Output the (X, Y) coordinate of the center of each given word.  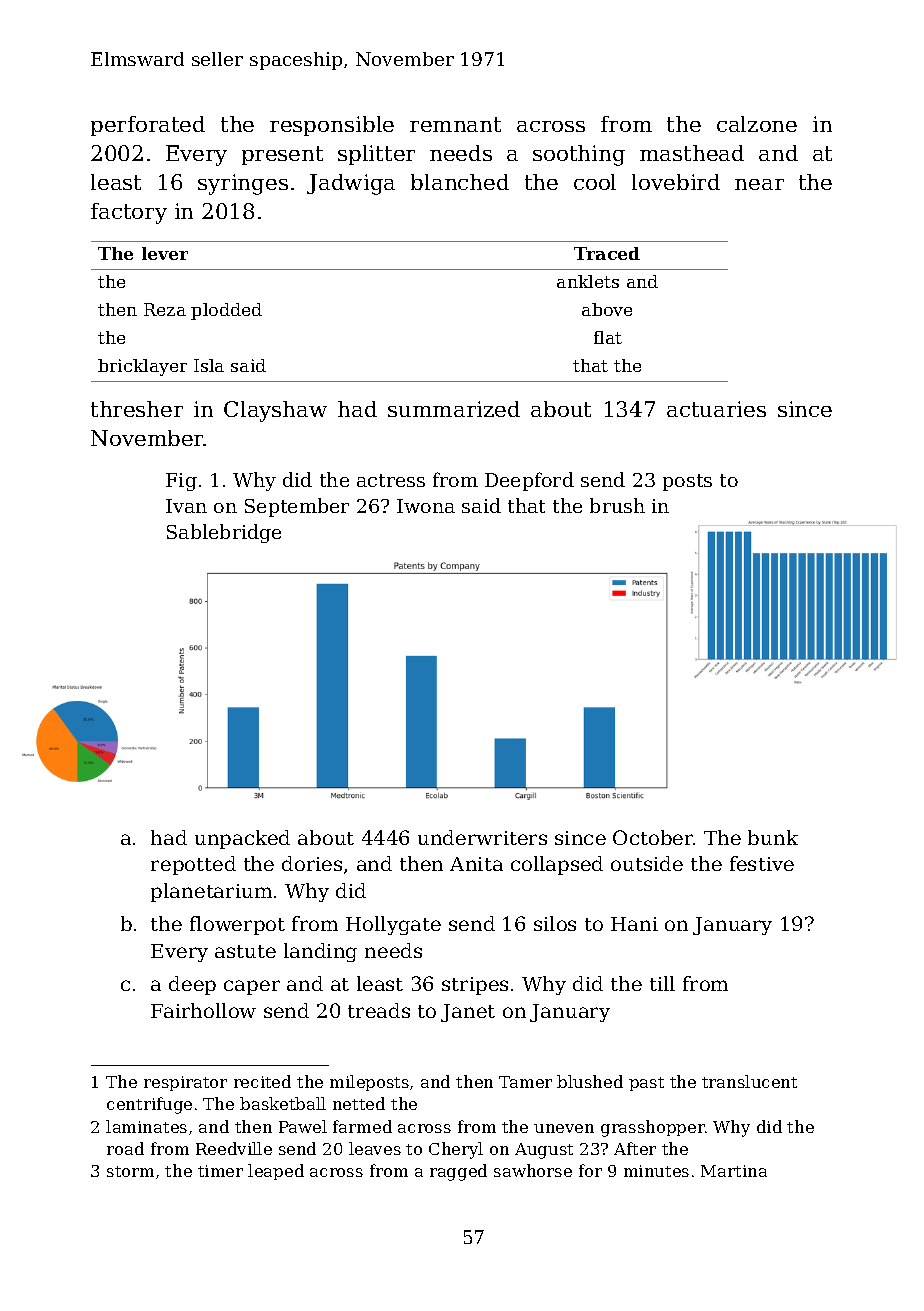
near (759, 184)
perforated (148, 126)
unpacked (242, 839)
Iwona (426, 506)
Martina (734, 1171)
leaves (375, 1148)
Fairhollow (203, 1010)
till (662, 983)
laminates (146, 1126)
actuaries (716, 409)
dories (312, 863)
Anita (476, 864)
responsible (332, 126)
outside (647, 863)
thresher (137, 409)
